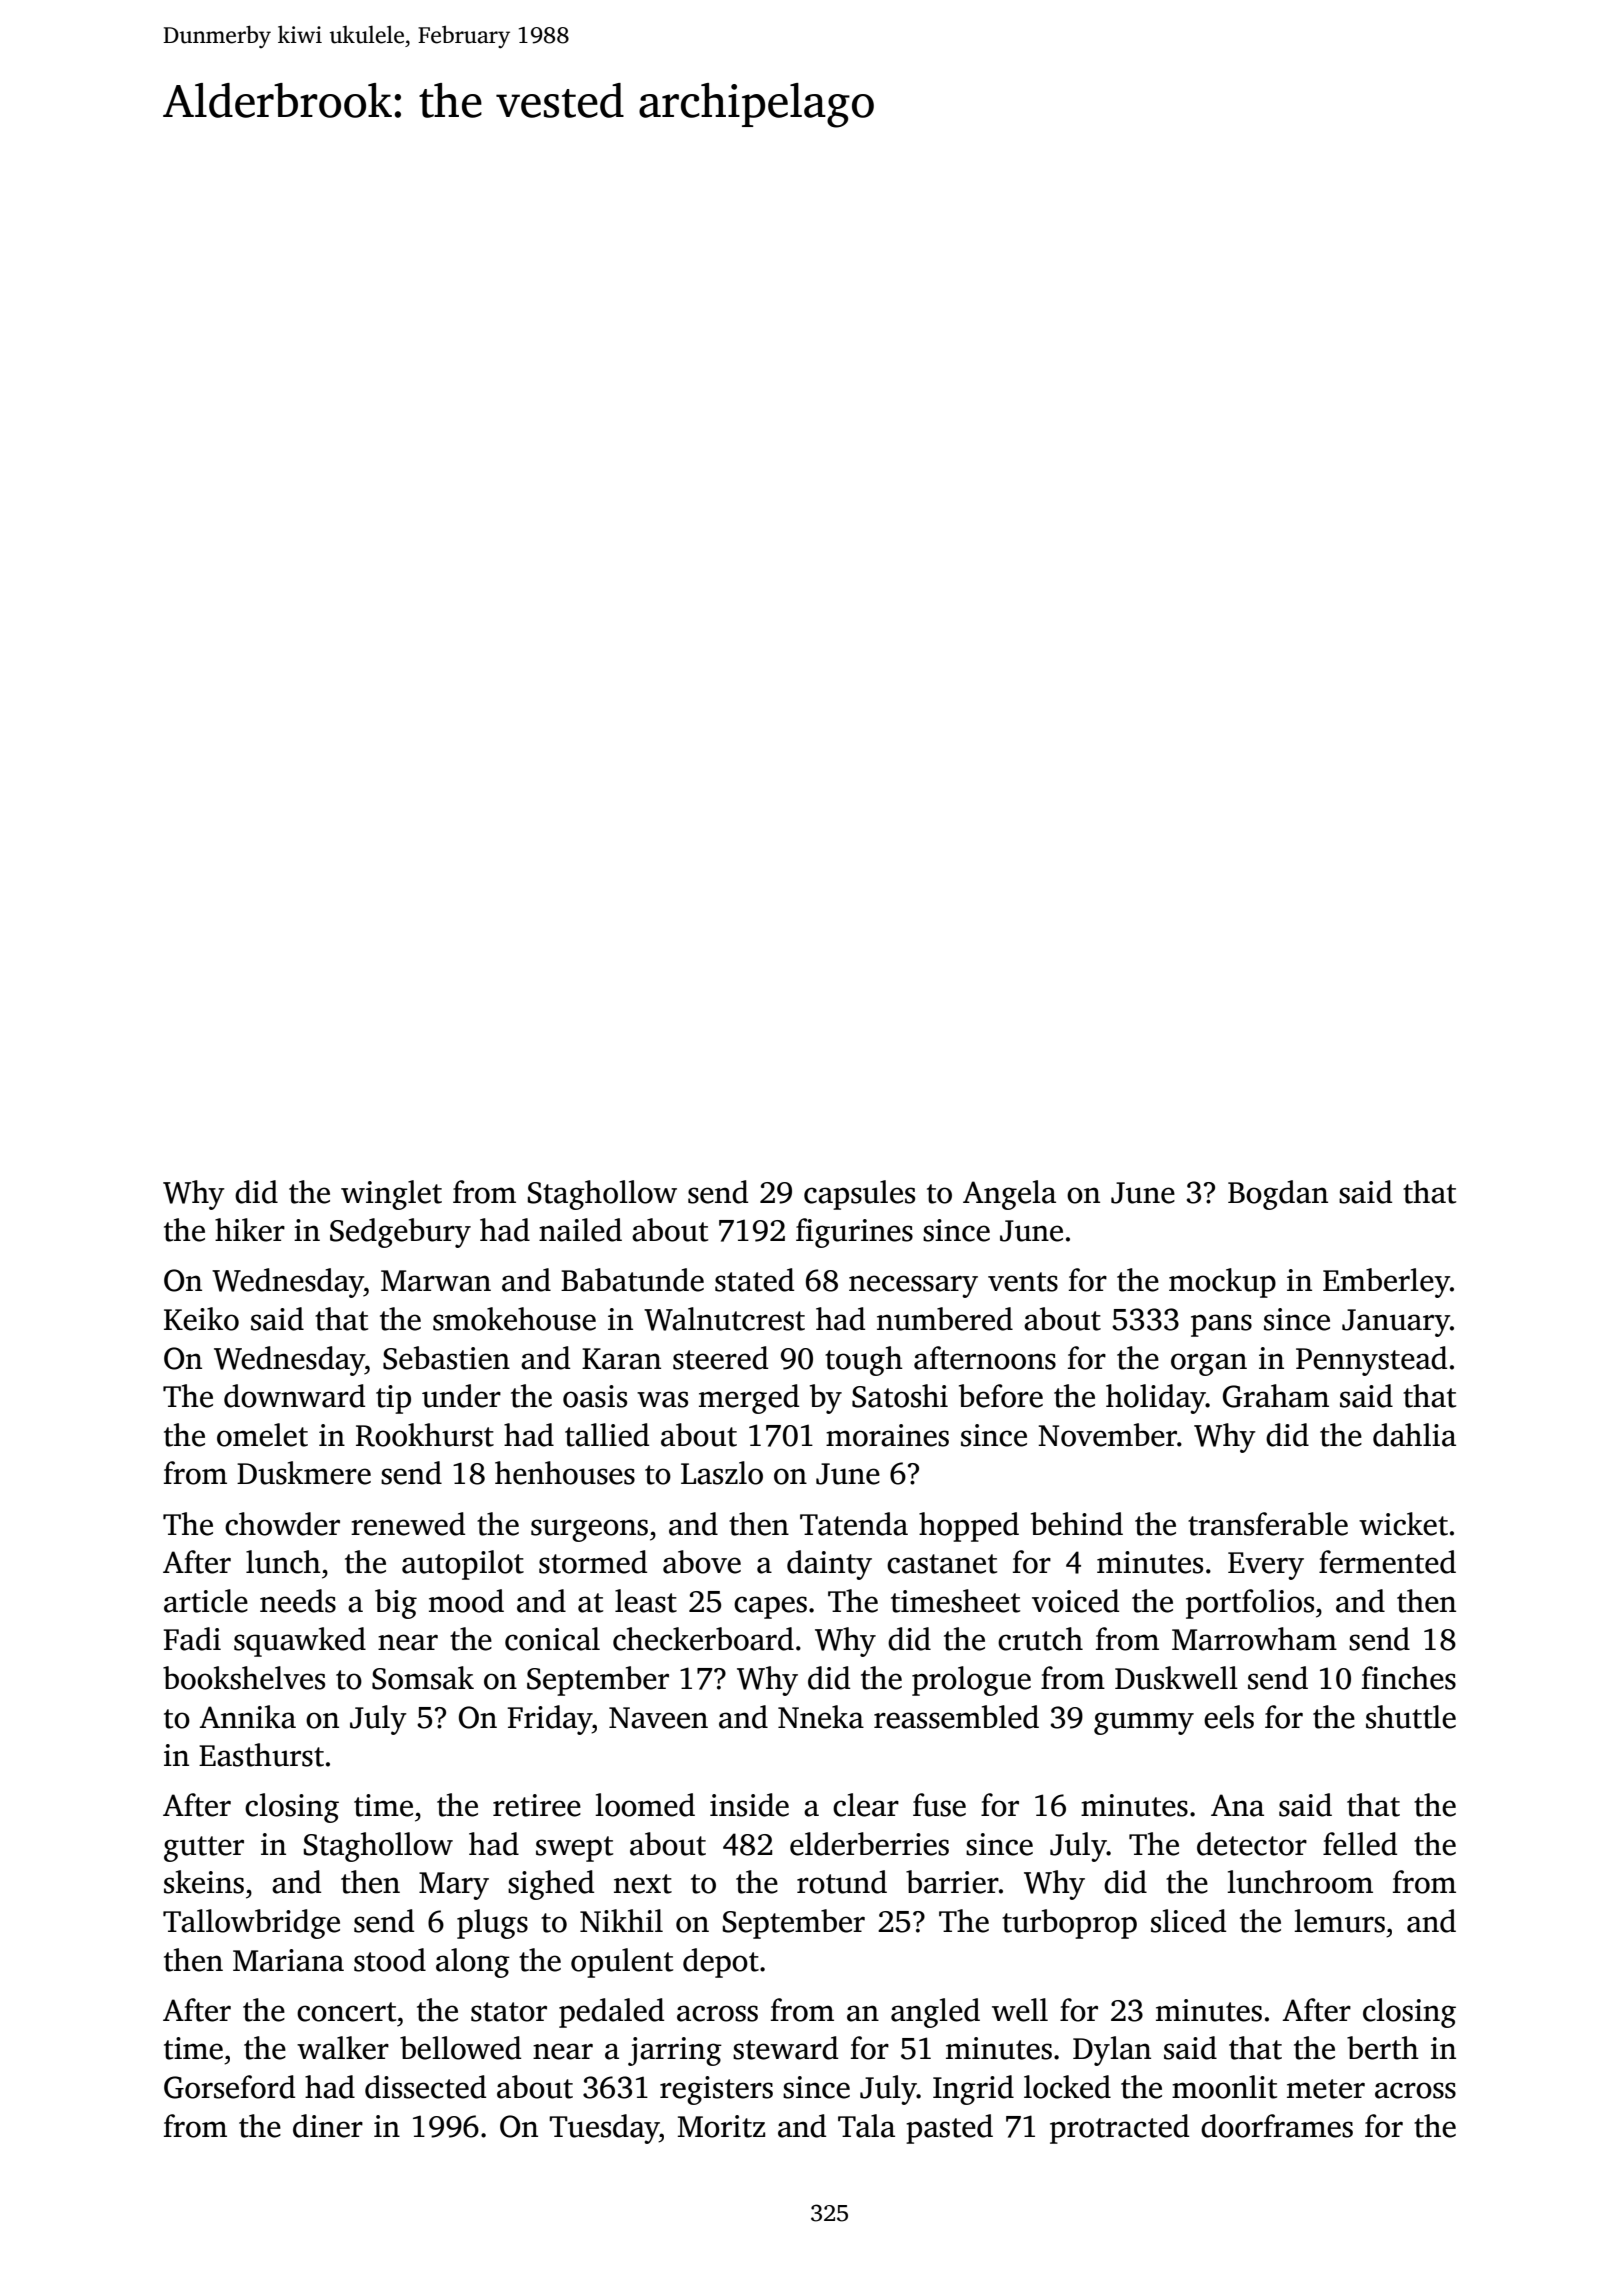  I want to click on Gorseford, so click(229, 2087).
